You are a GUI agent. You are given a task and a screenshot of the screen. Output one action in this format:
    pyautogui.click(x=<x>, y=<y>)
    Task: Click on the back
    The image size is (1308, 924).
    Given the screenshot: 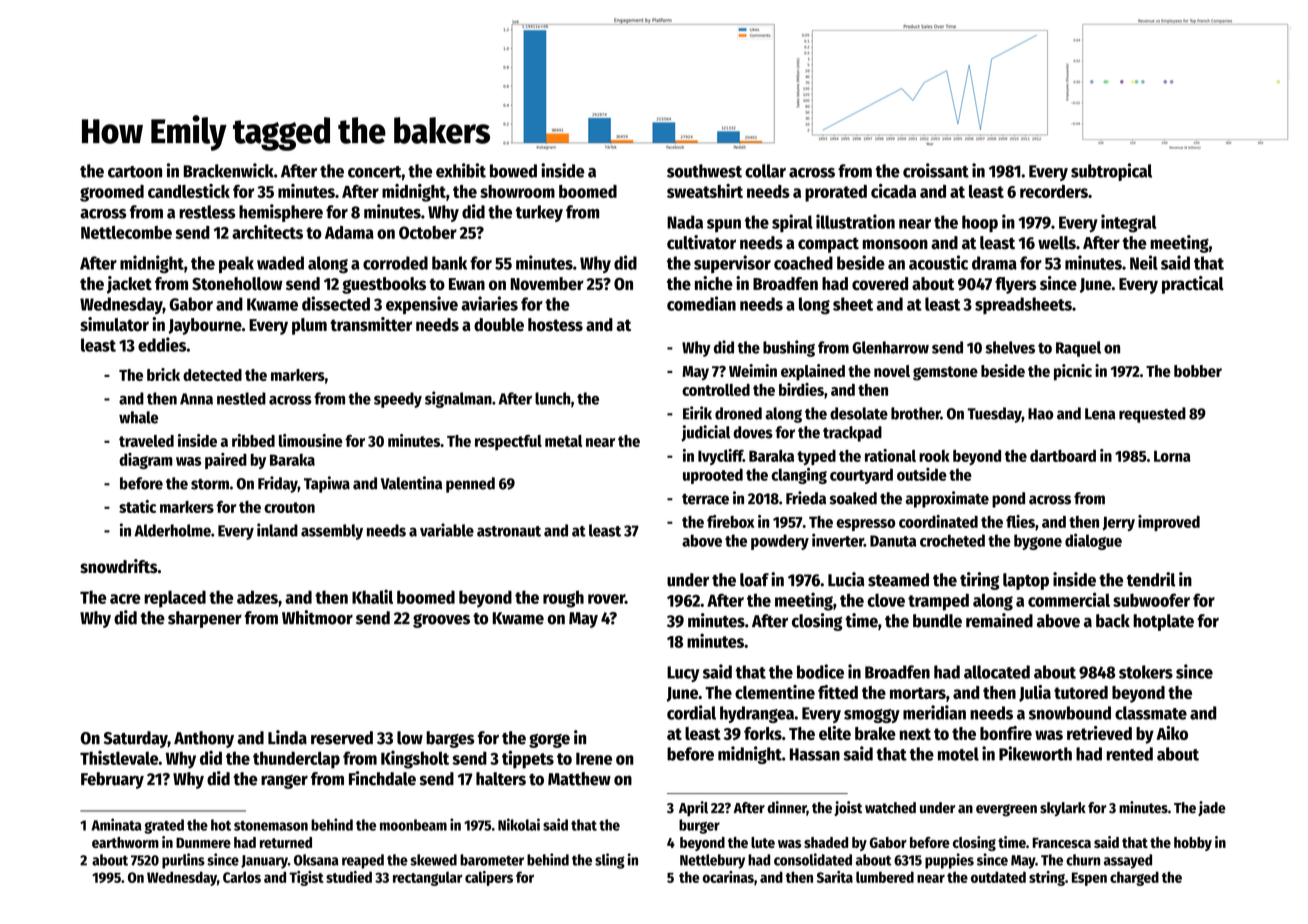 What is the action you would take?
    pyautogui.click(x=1113, y=621)
